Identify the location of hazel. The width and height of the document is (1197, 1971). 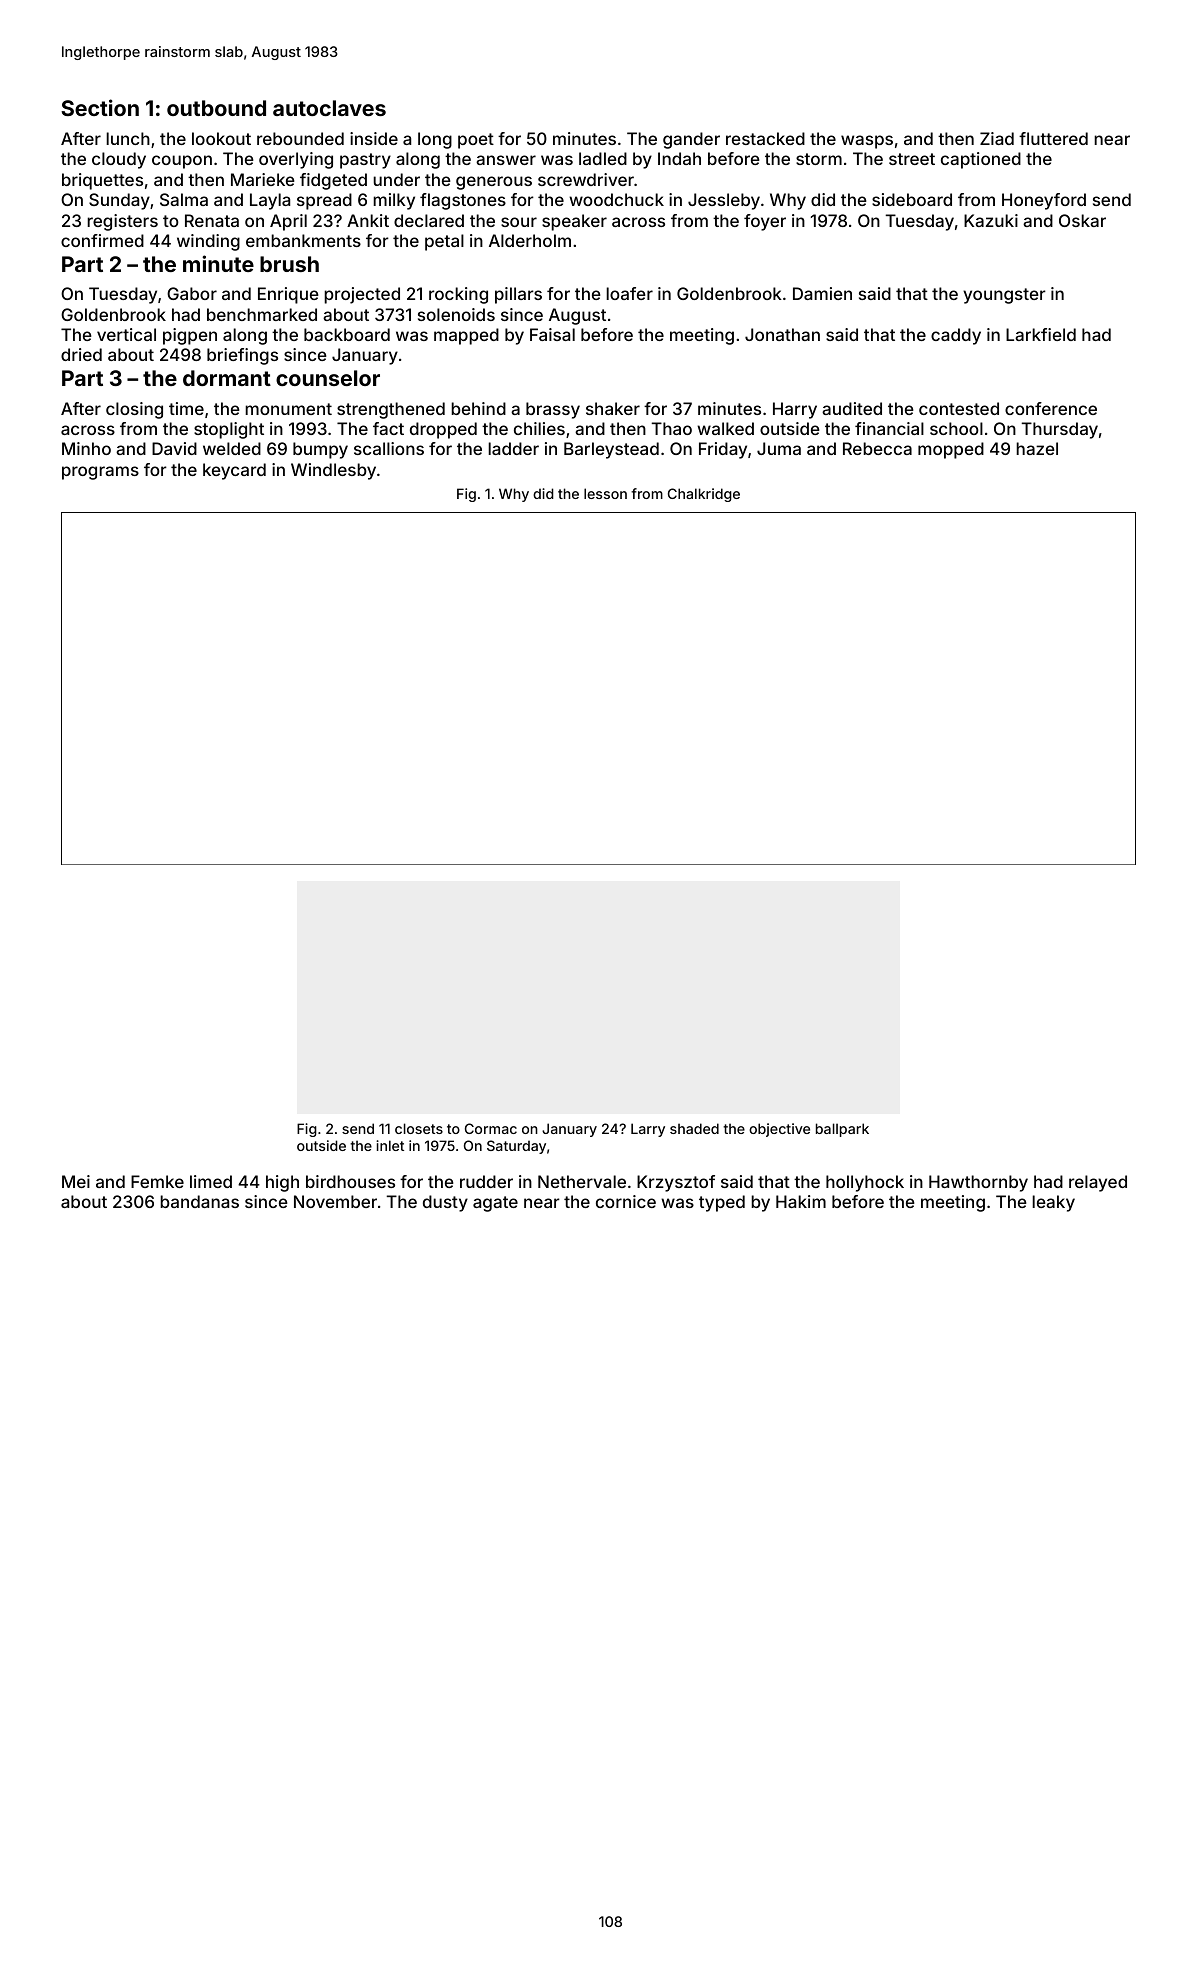
(1037, 448).
